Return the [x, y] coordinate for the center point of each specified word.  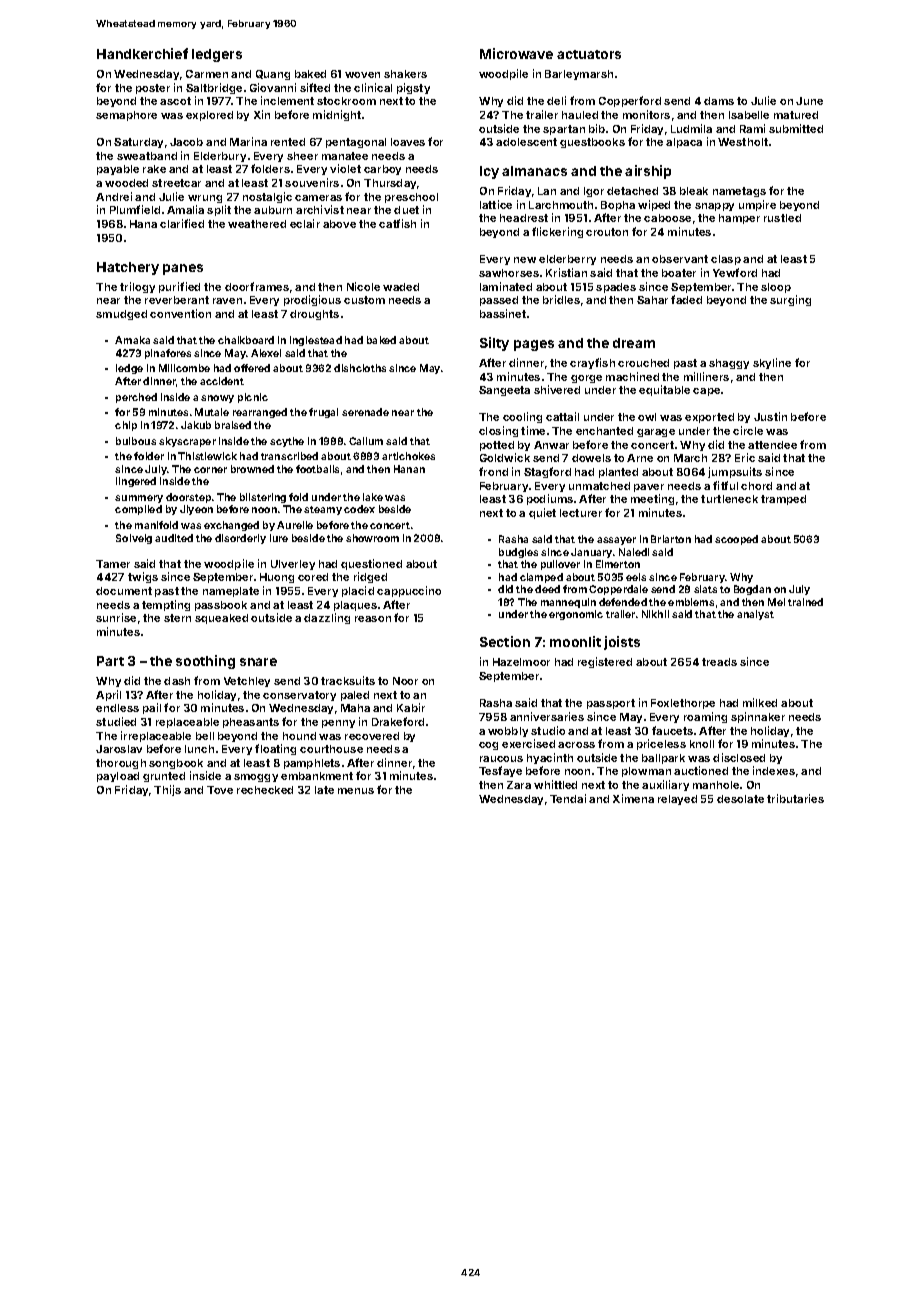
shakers [405, 74]
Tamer [113, 564]
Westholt [743, 142]
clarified [182, 223]
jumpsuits [735, 472]
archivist [320, 209]
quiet [542, 513]
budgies [518, 553]
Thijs [167, 790]
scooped [736, 540]
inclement [287, 100]
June [809, 101]
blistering [263, 498]
